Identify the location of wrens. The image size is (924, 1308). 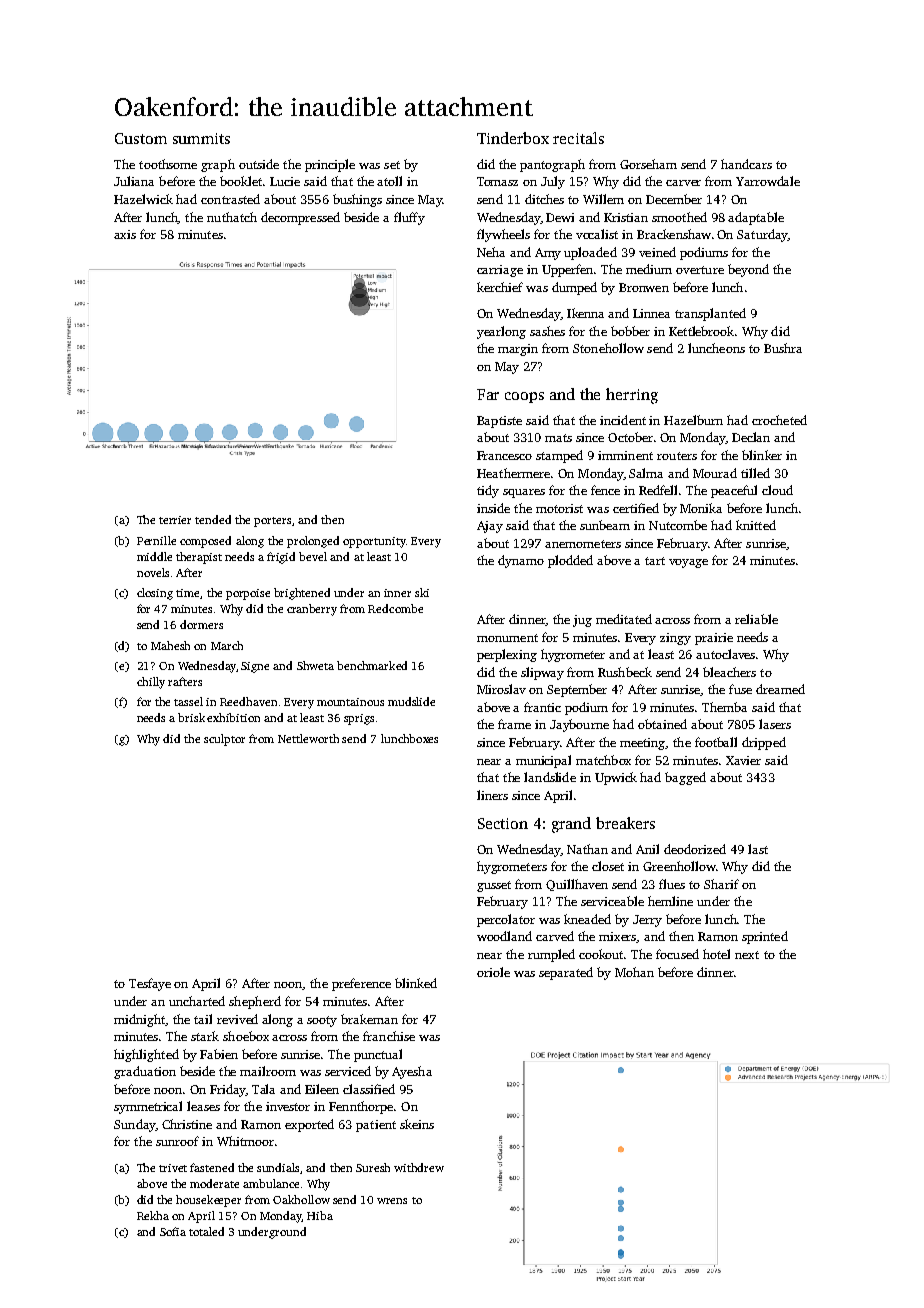
(392, 1201).
